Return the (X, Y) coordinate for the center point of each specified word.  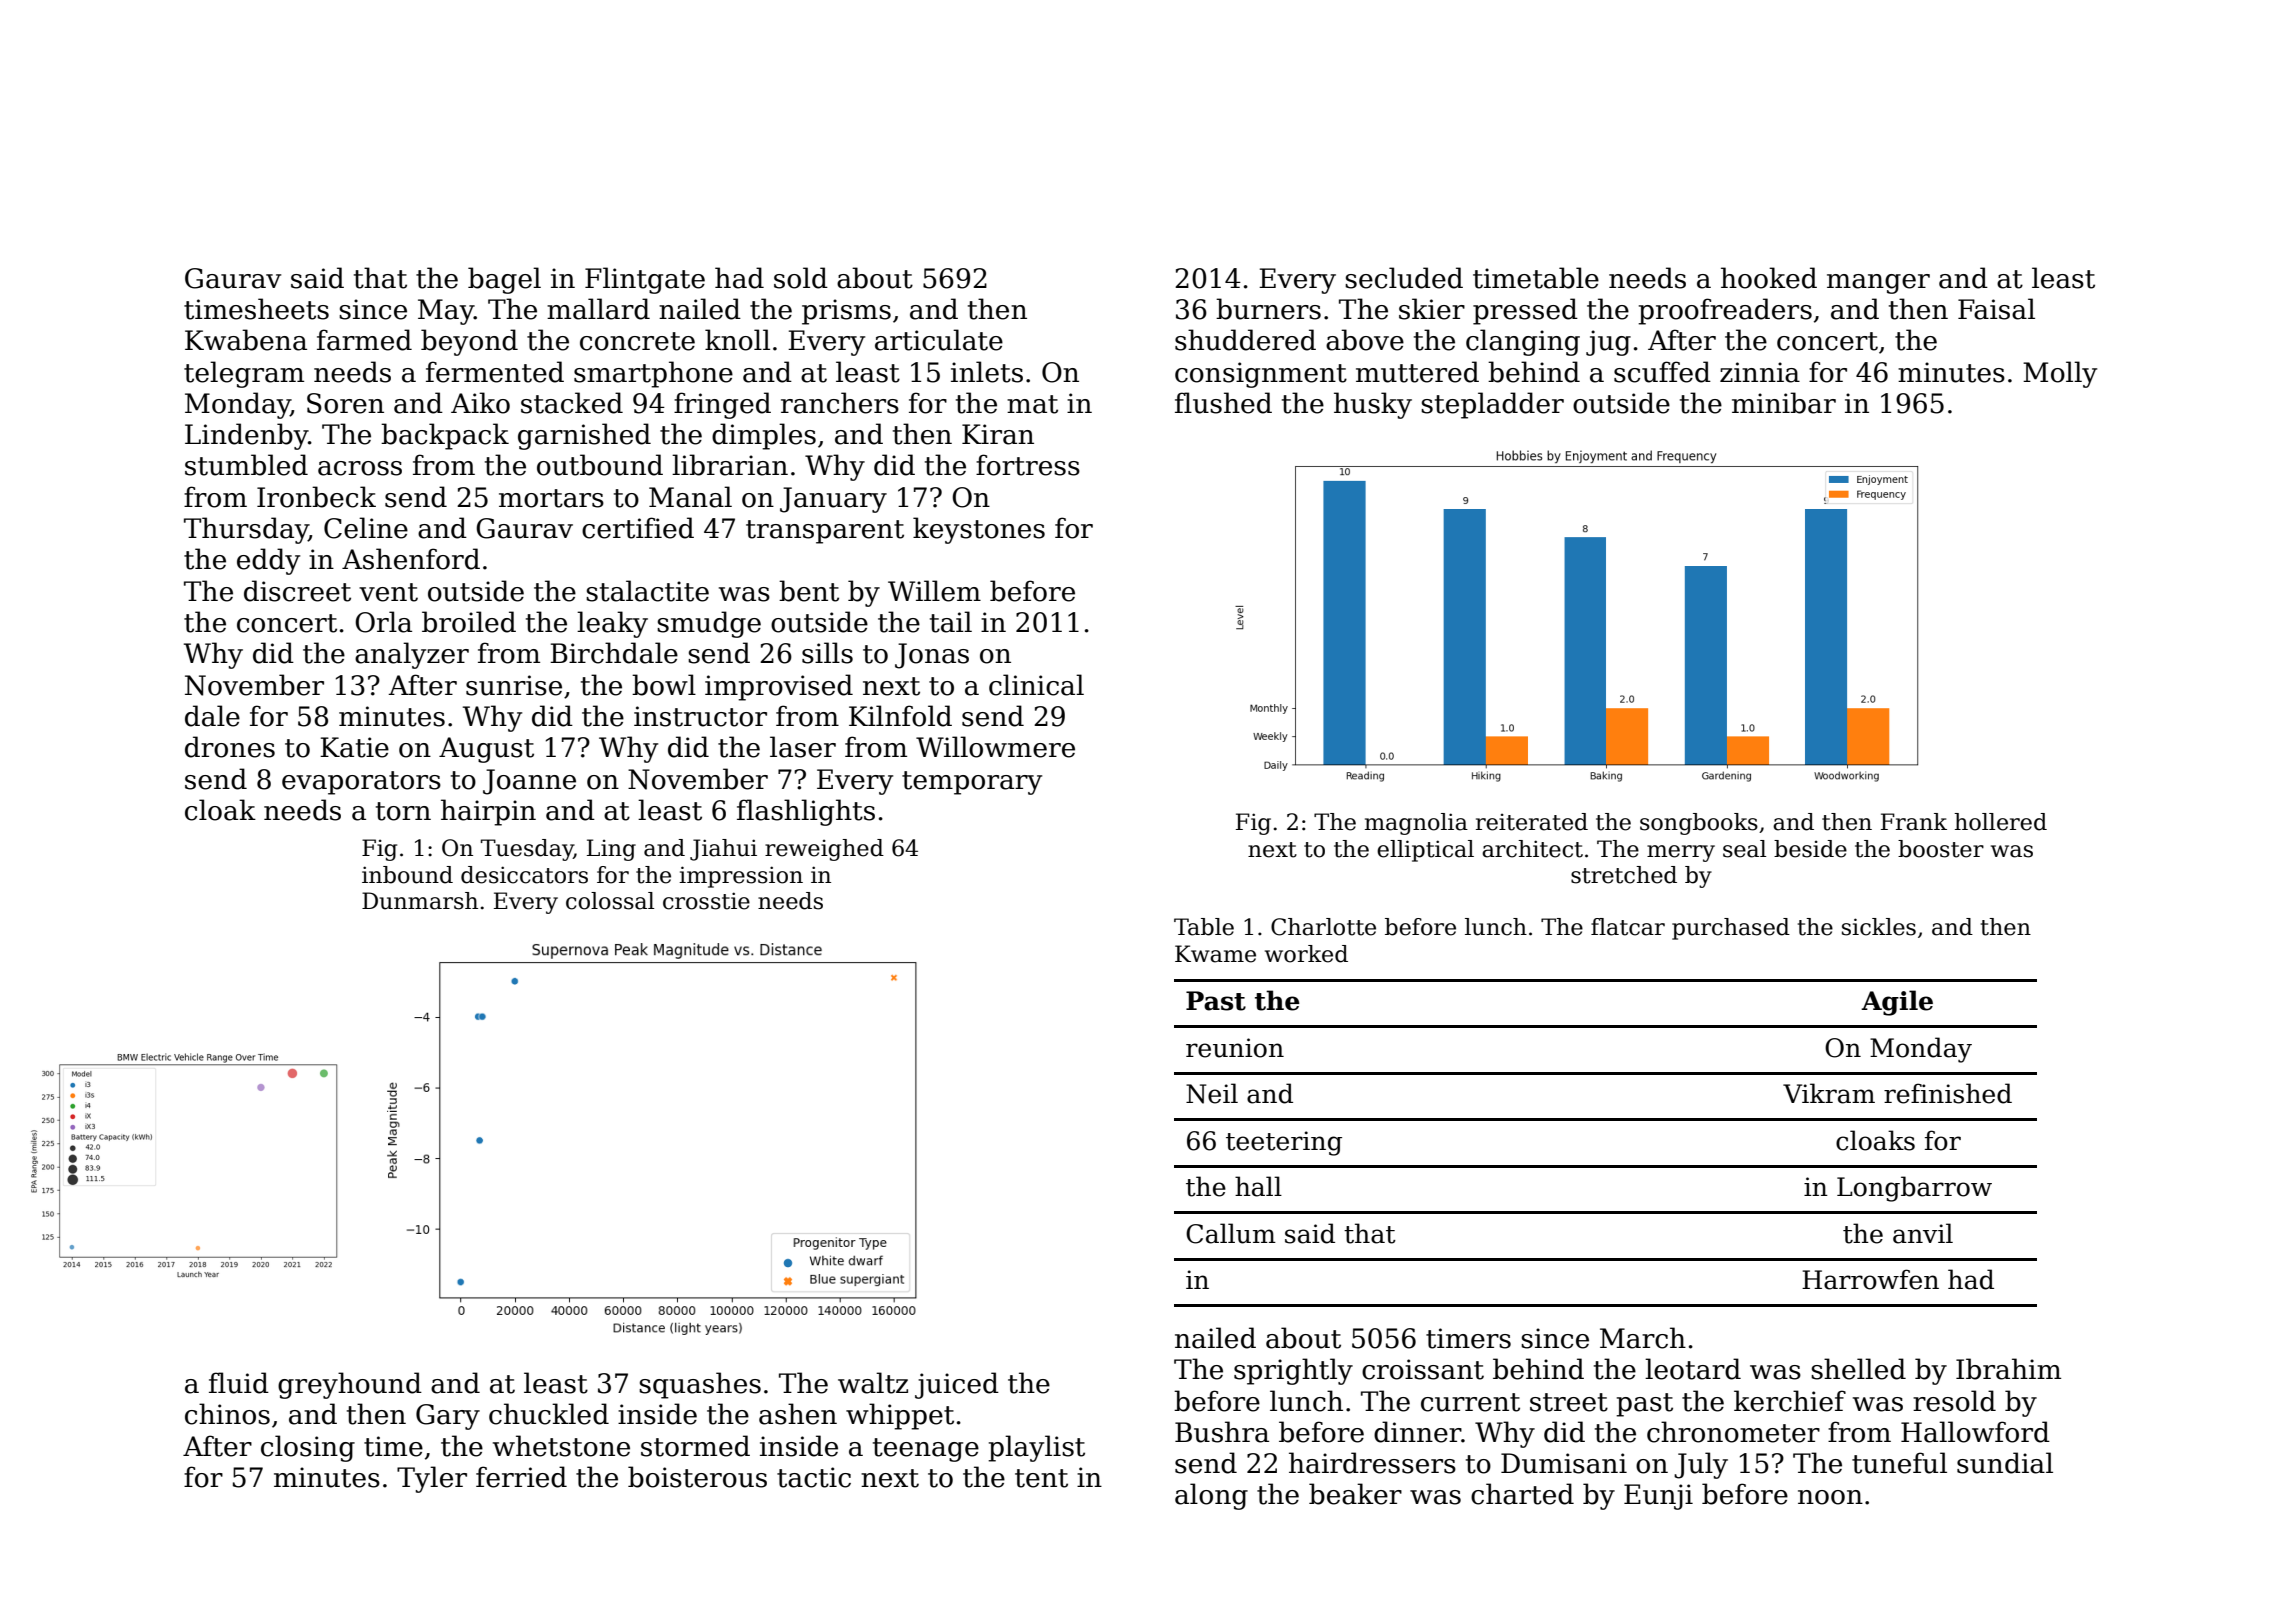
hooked (1769, 278)
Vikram (1829, 1093)
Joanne (529, 782)
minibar (1784, 403)
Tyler (432, 1479)
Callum (1231, 1233)
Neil (1212, 1093)
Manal (690, 497)
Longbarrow (1914, 1189)
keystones (979, 530)
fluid (239, 1383)
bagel (504, 280)
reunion (1235, 1048)
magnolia (1416, 824)
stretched (1624, 875)
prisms (846, 312)
